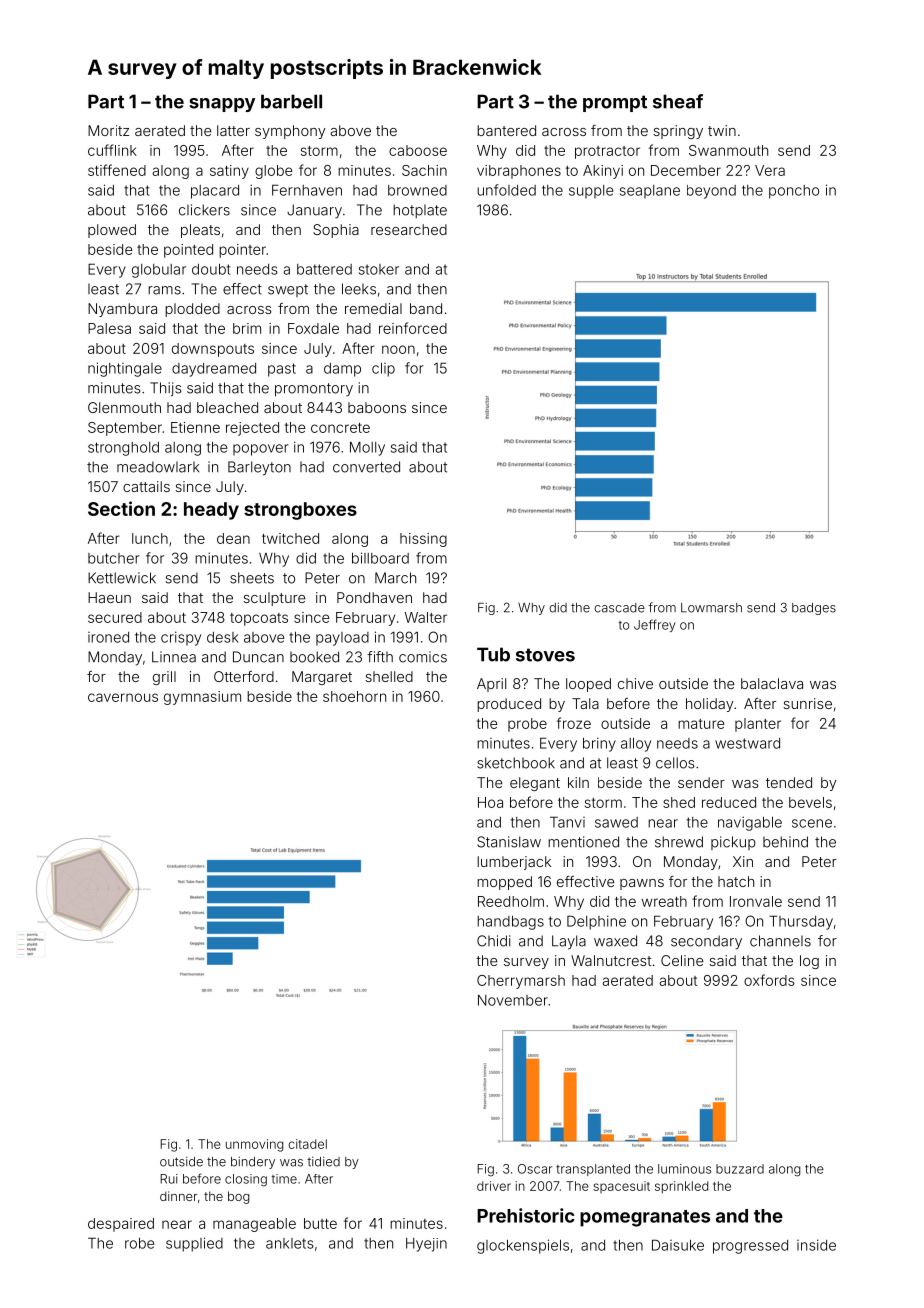 The image size is (924, 1308). Describe the element at coordinates (729, 802) in the image. I see `reduced` at that location.
